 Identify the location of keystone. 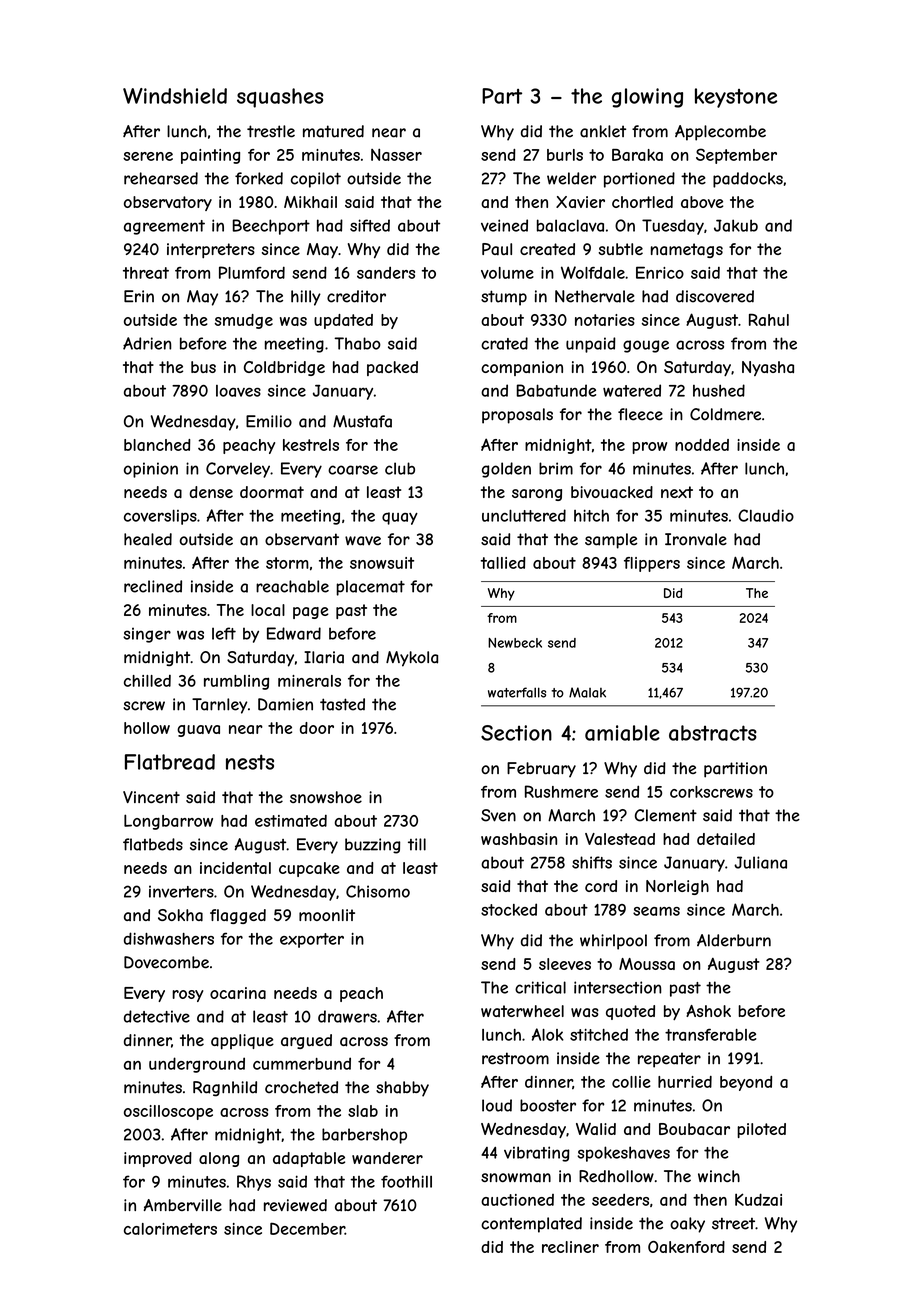
(736, 98).
